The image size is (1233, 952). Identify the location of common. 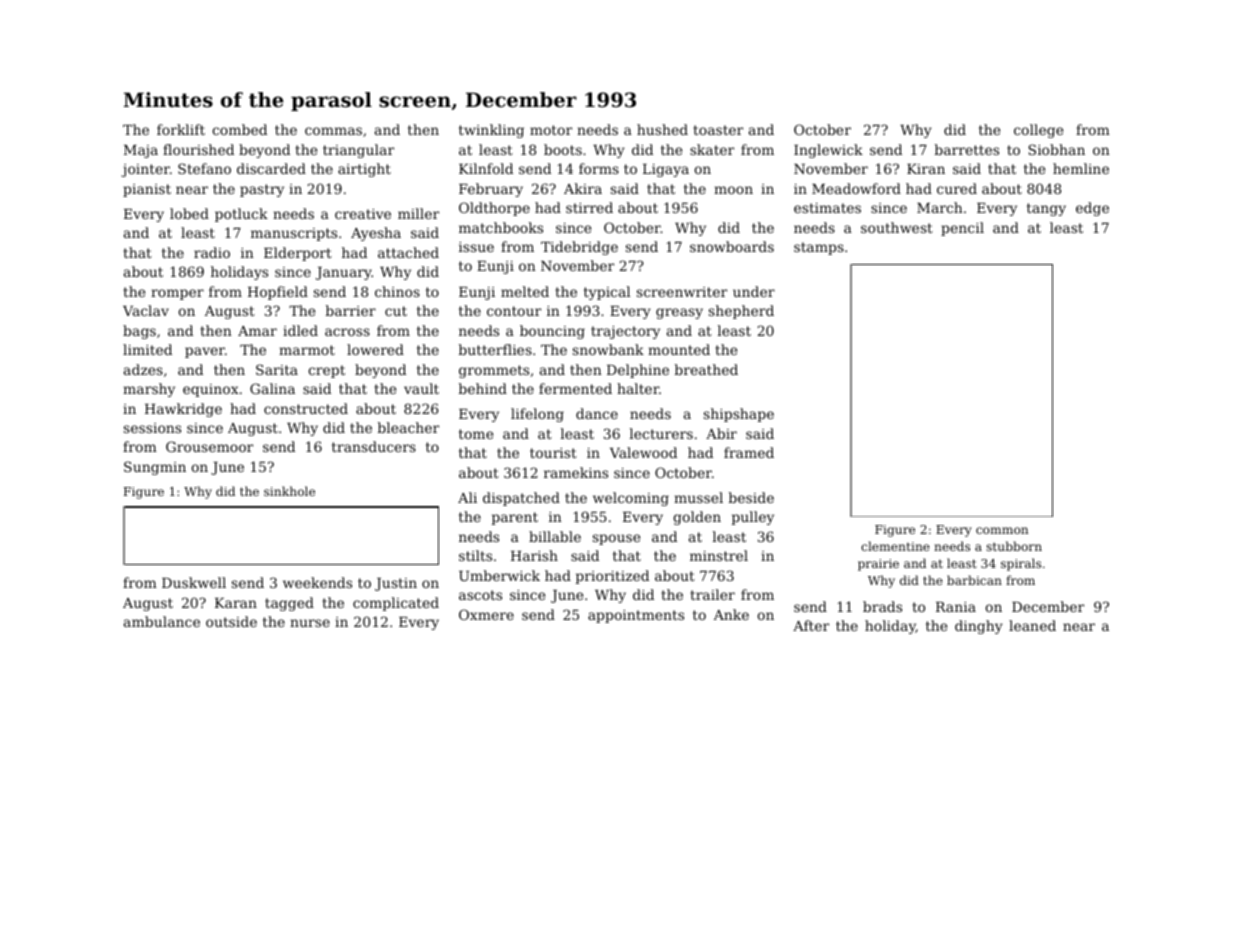
(1002, 530).
